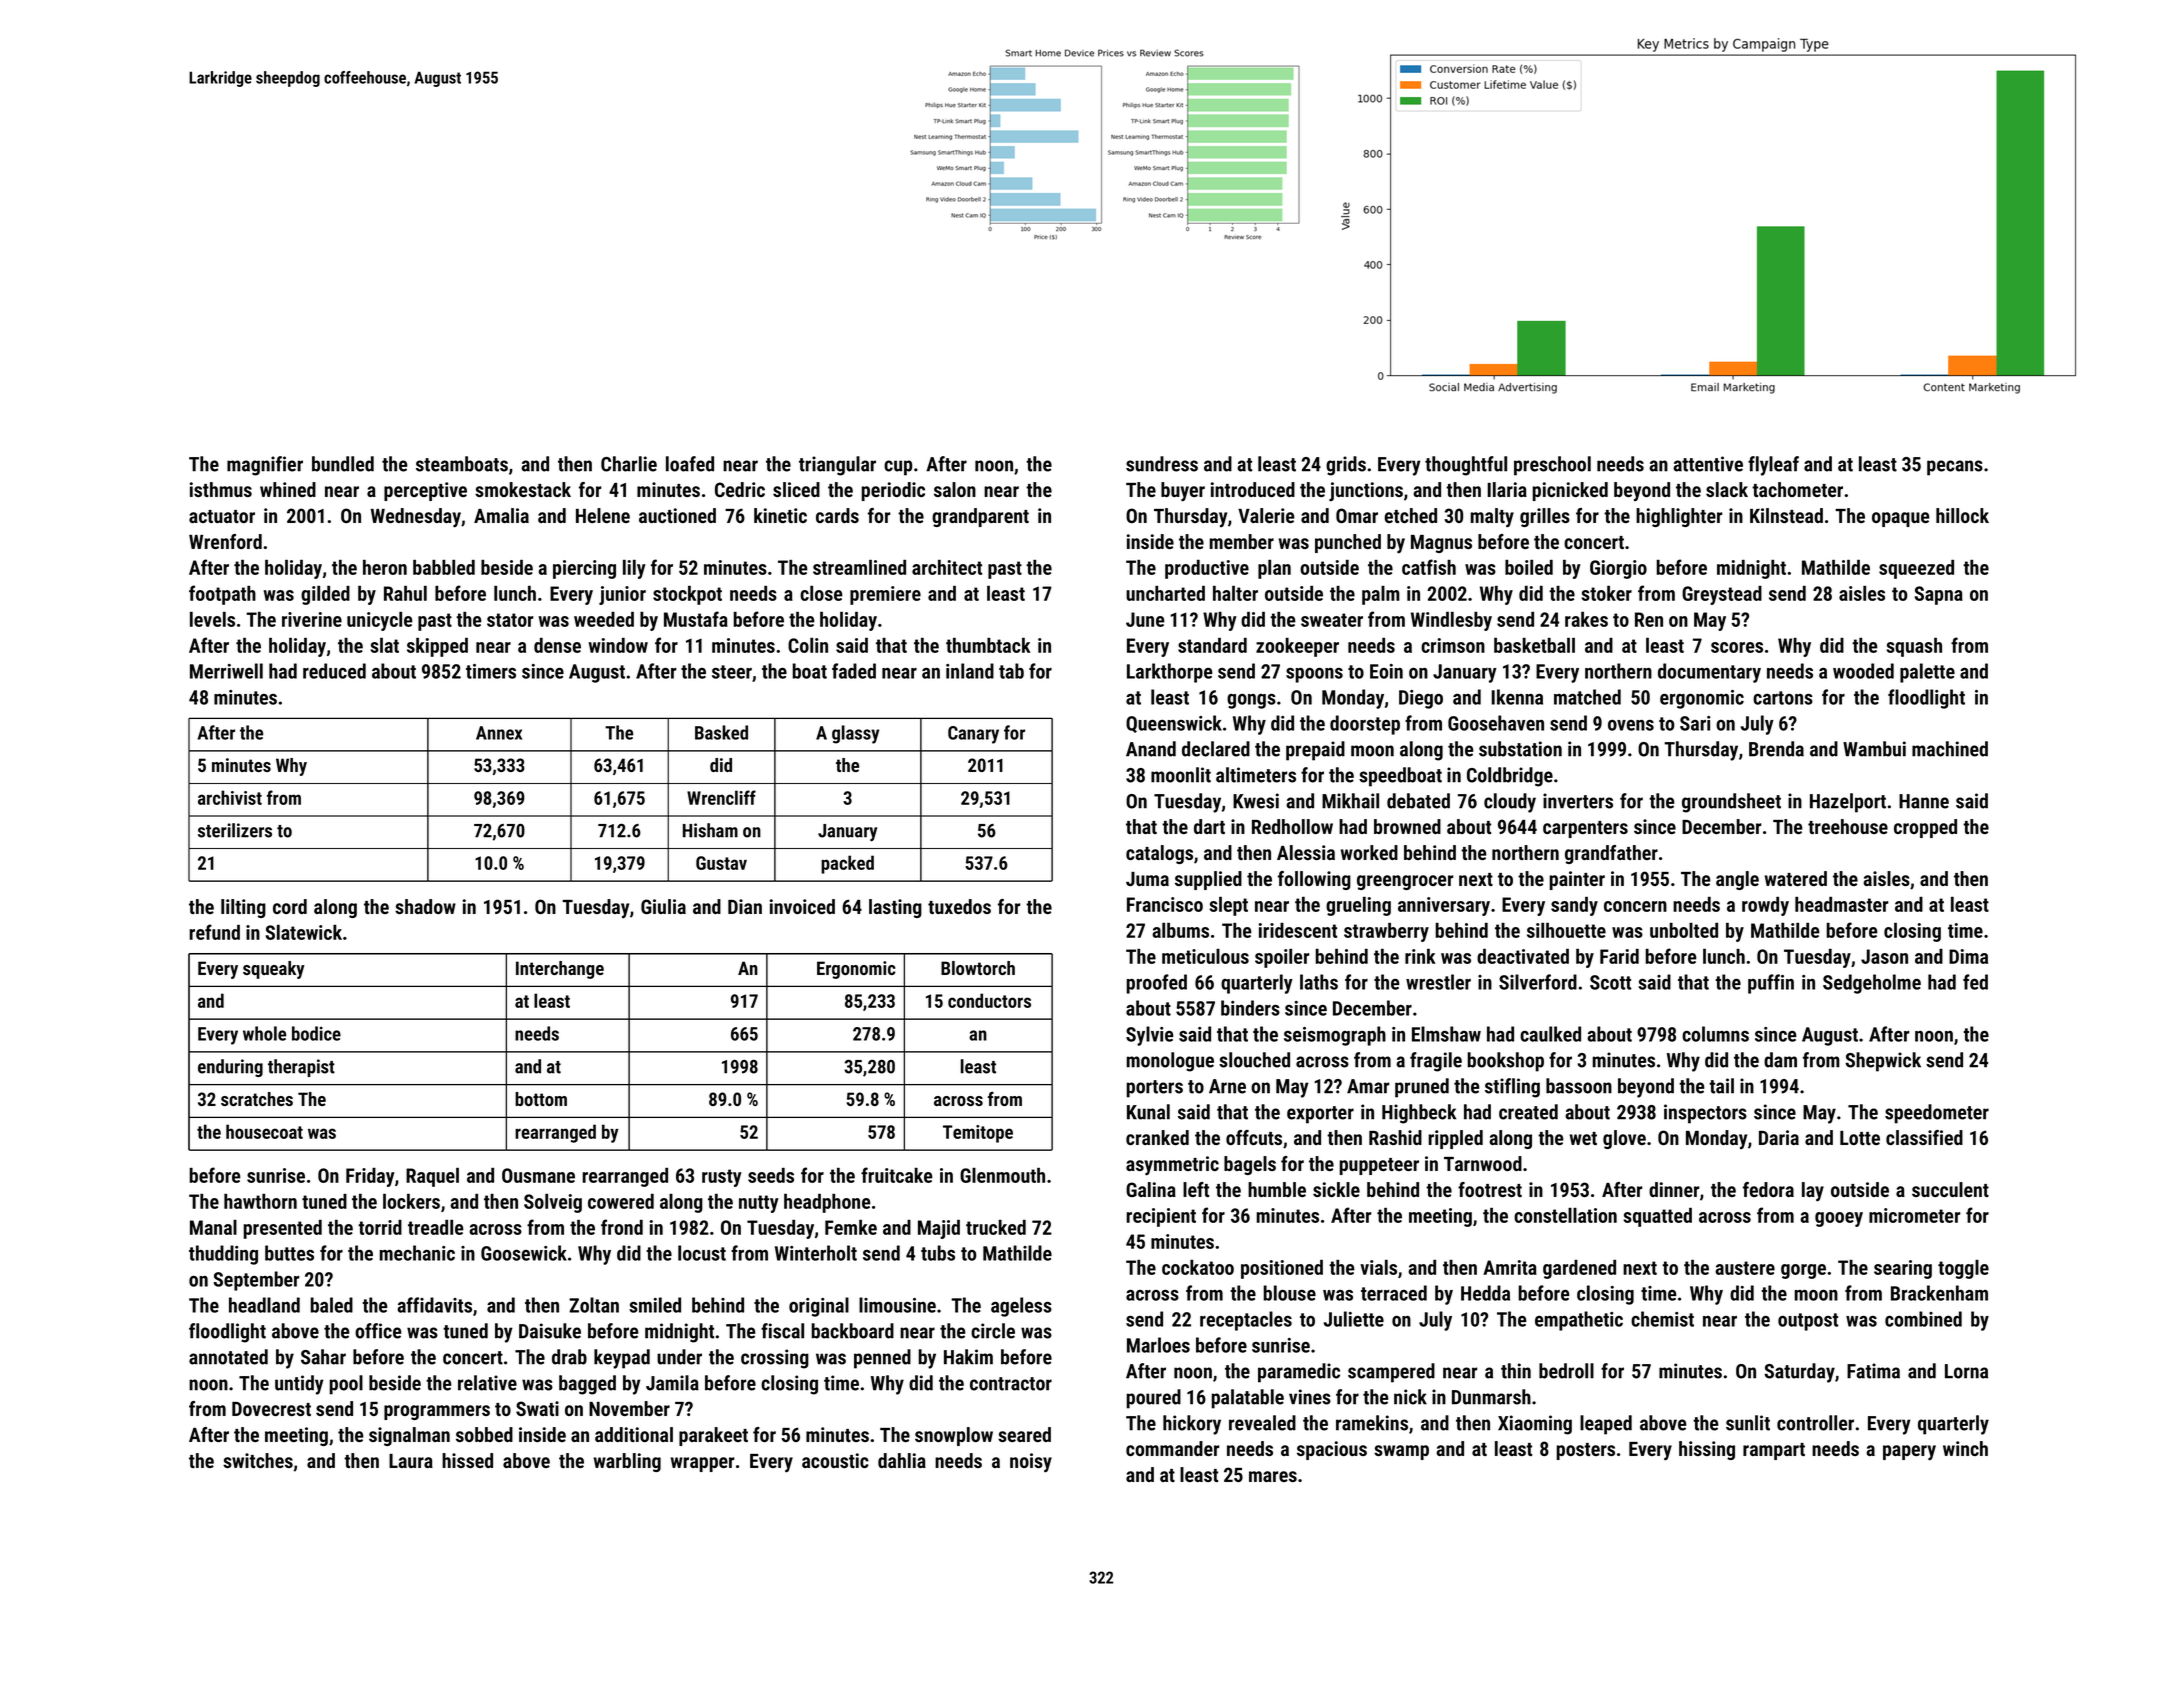 The image size is (2178, 1683). Describe the element at coordinates (1968, 956) in the screenshot. I see `Dima` at that location.
